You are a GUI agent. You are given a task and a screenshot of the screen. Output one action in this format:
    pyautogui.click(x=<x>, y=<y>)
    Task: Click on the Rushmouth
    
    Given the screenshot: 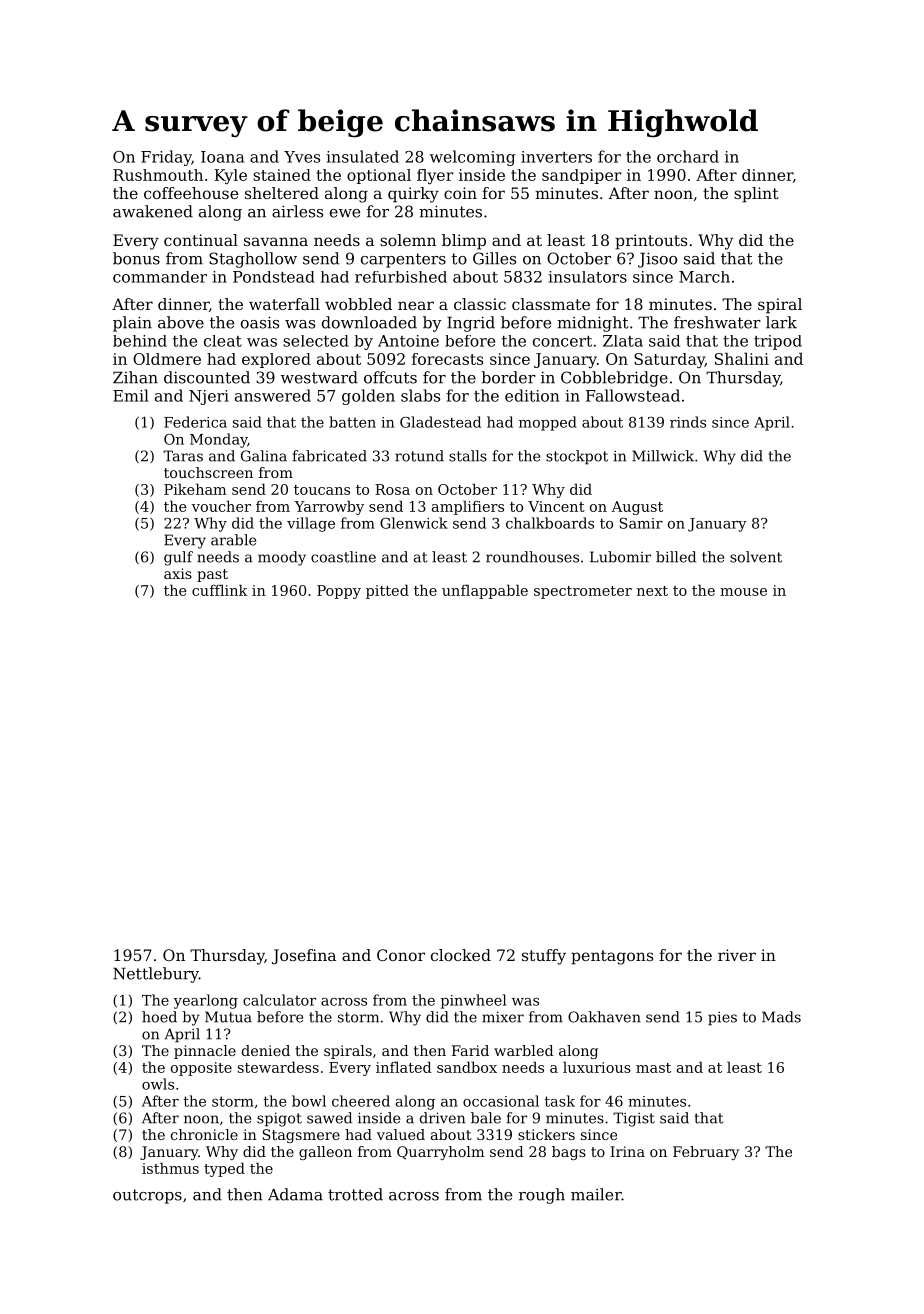 What is the action you would take?
    pyautogui.click(x=158, y=175)
